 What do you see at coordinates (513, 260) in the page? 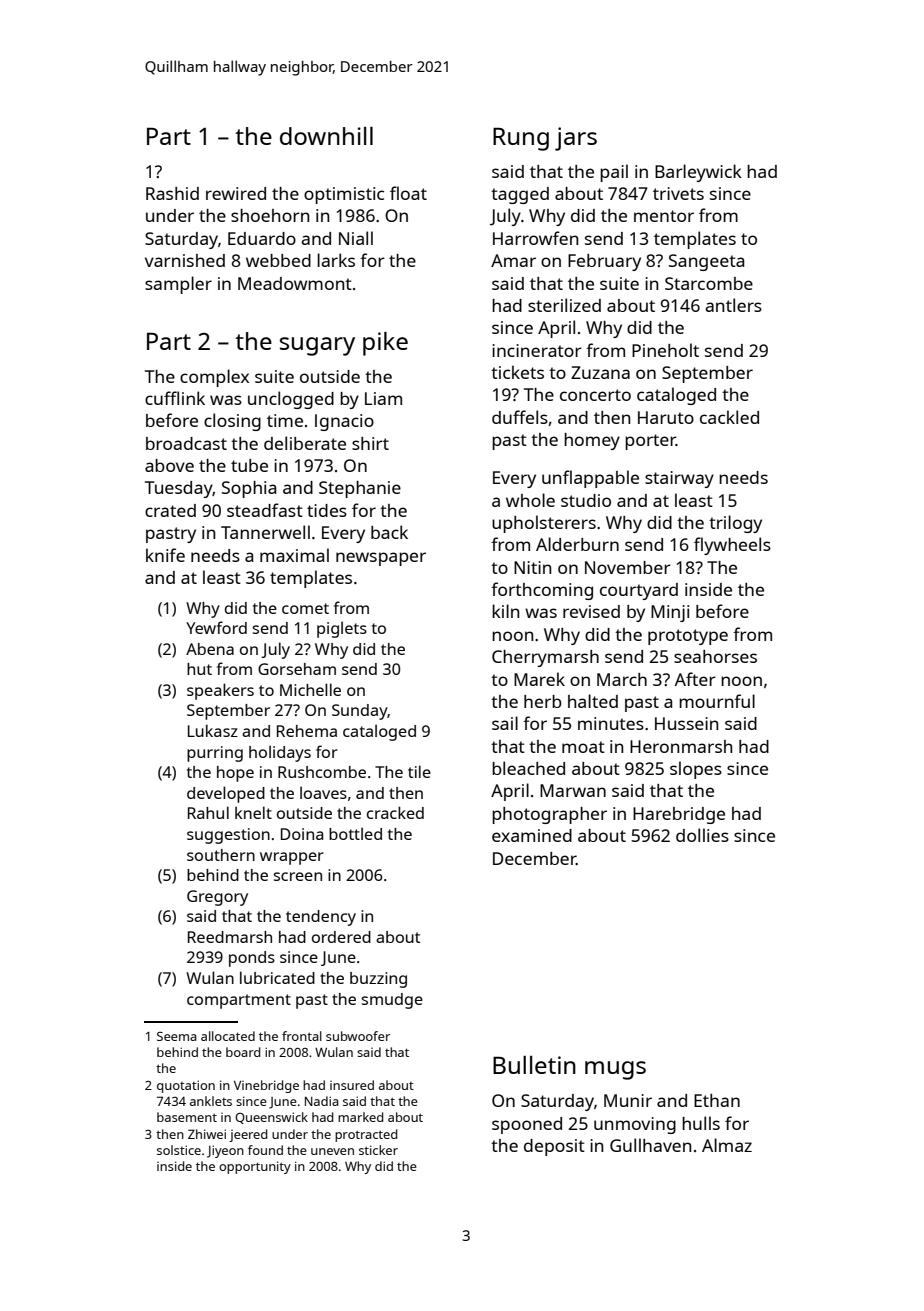
I see `Amar` at bounding box center [513, 260].
